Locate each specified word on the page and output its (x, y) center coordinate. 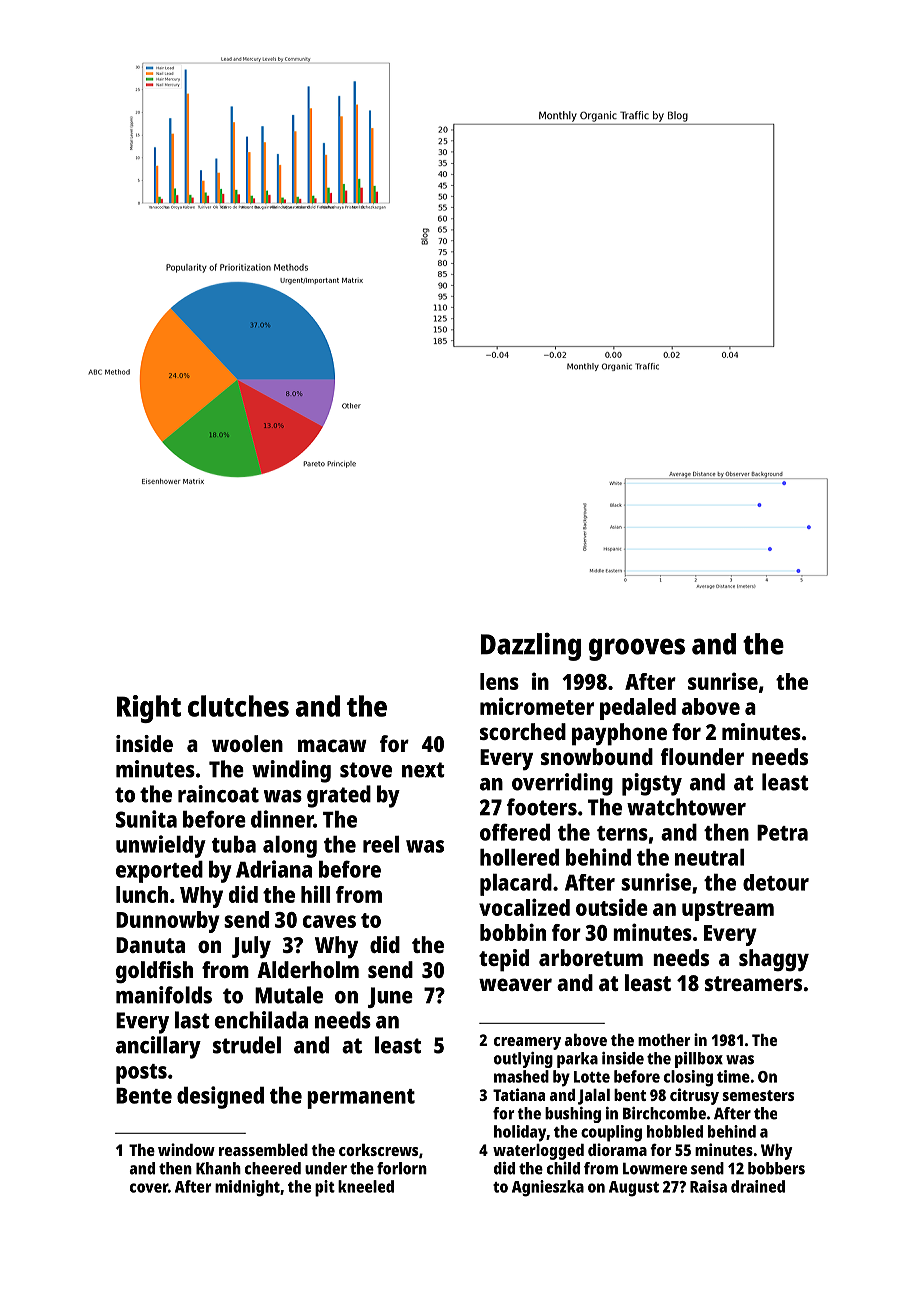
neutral (709, 857)
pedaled (638, 709)
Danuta (150, 945)
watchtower (686, 807)
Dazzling (531, 647)
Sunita (146, 819)
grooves (637, 649)
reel (381, 844)
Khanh (218, 1168)
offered (515, 832)
